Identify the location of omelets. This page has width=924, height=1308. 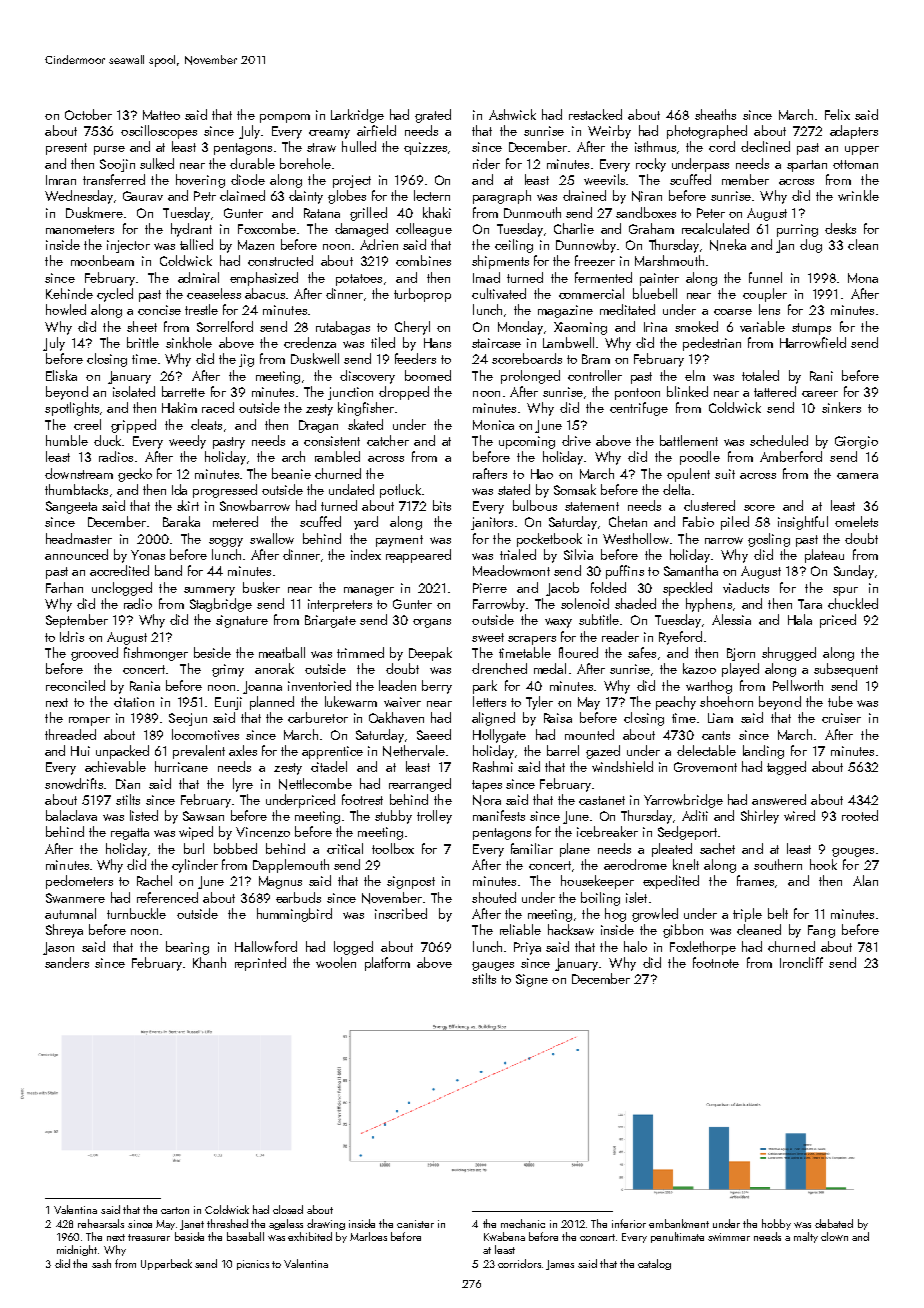
(856, 521).
